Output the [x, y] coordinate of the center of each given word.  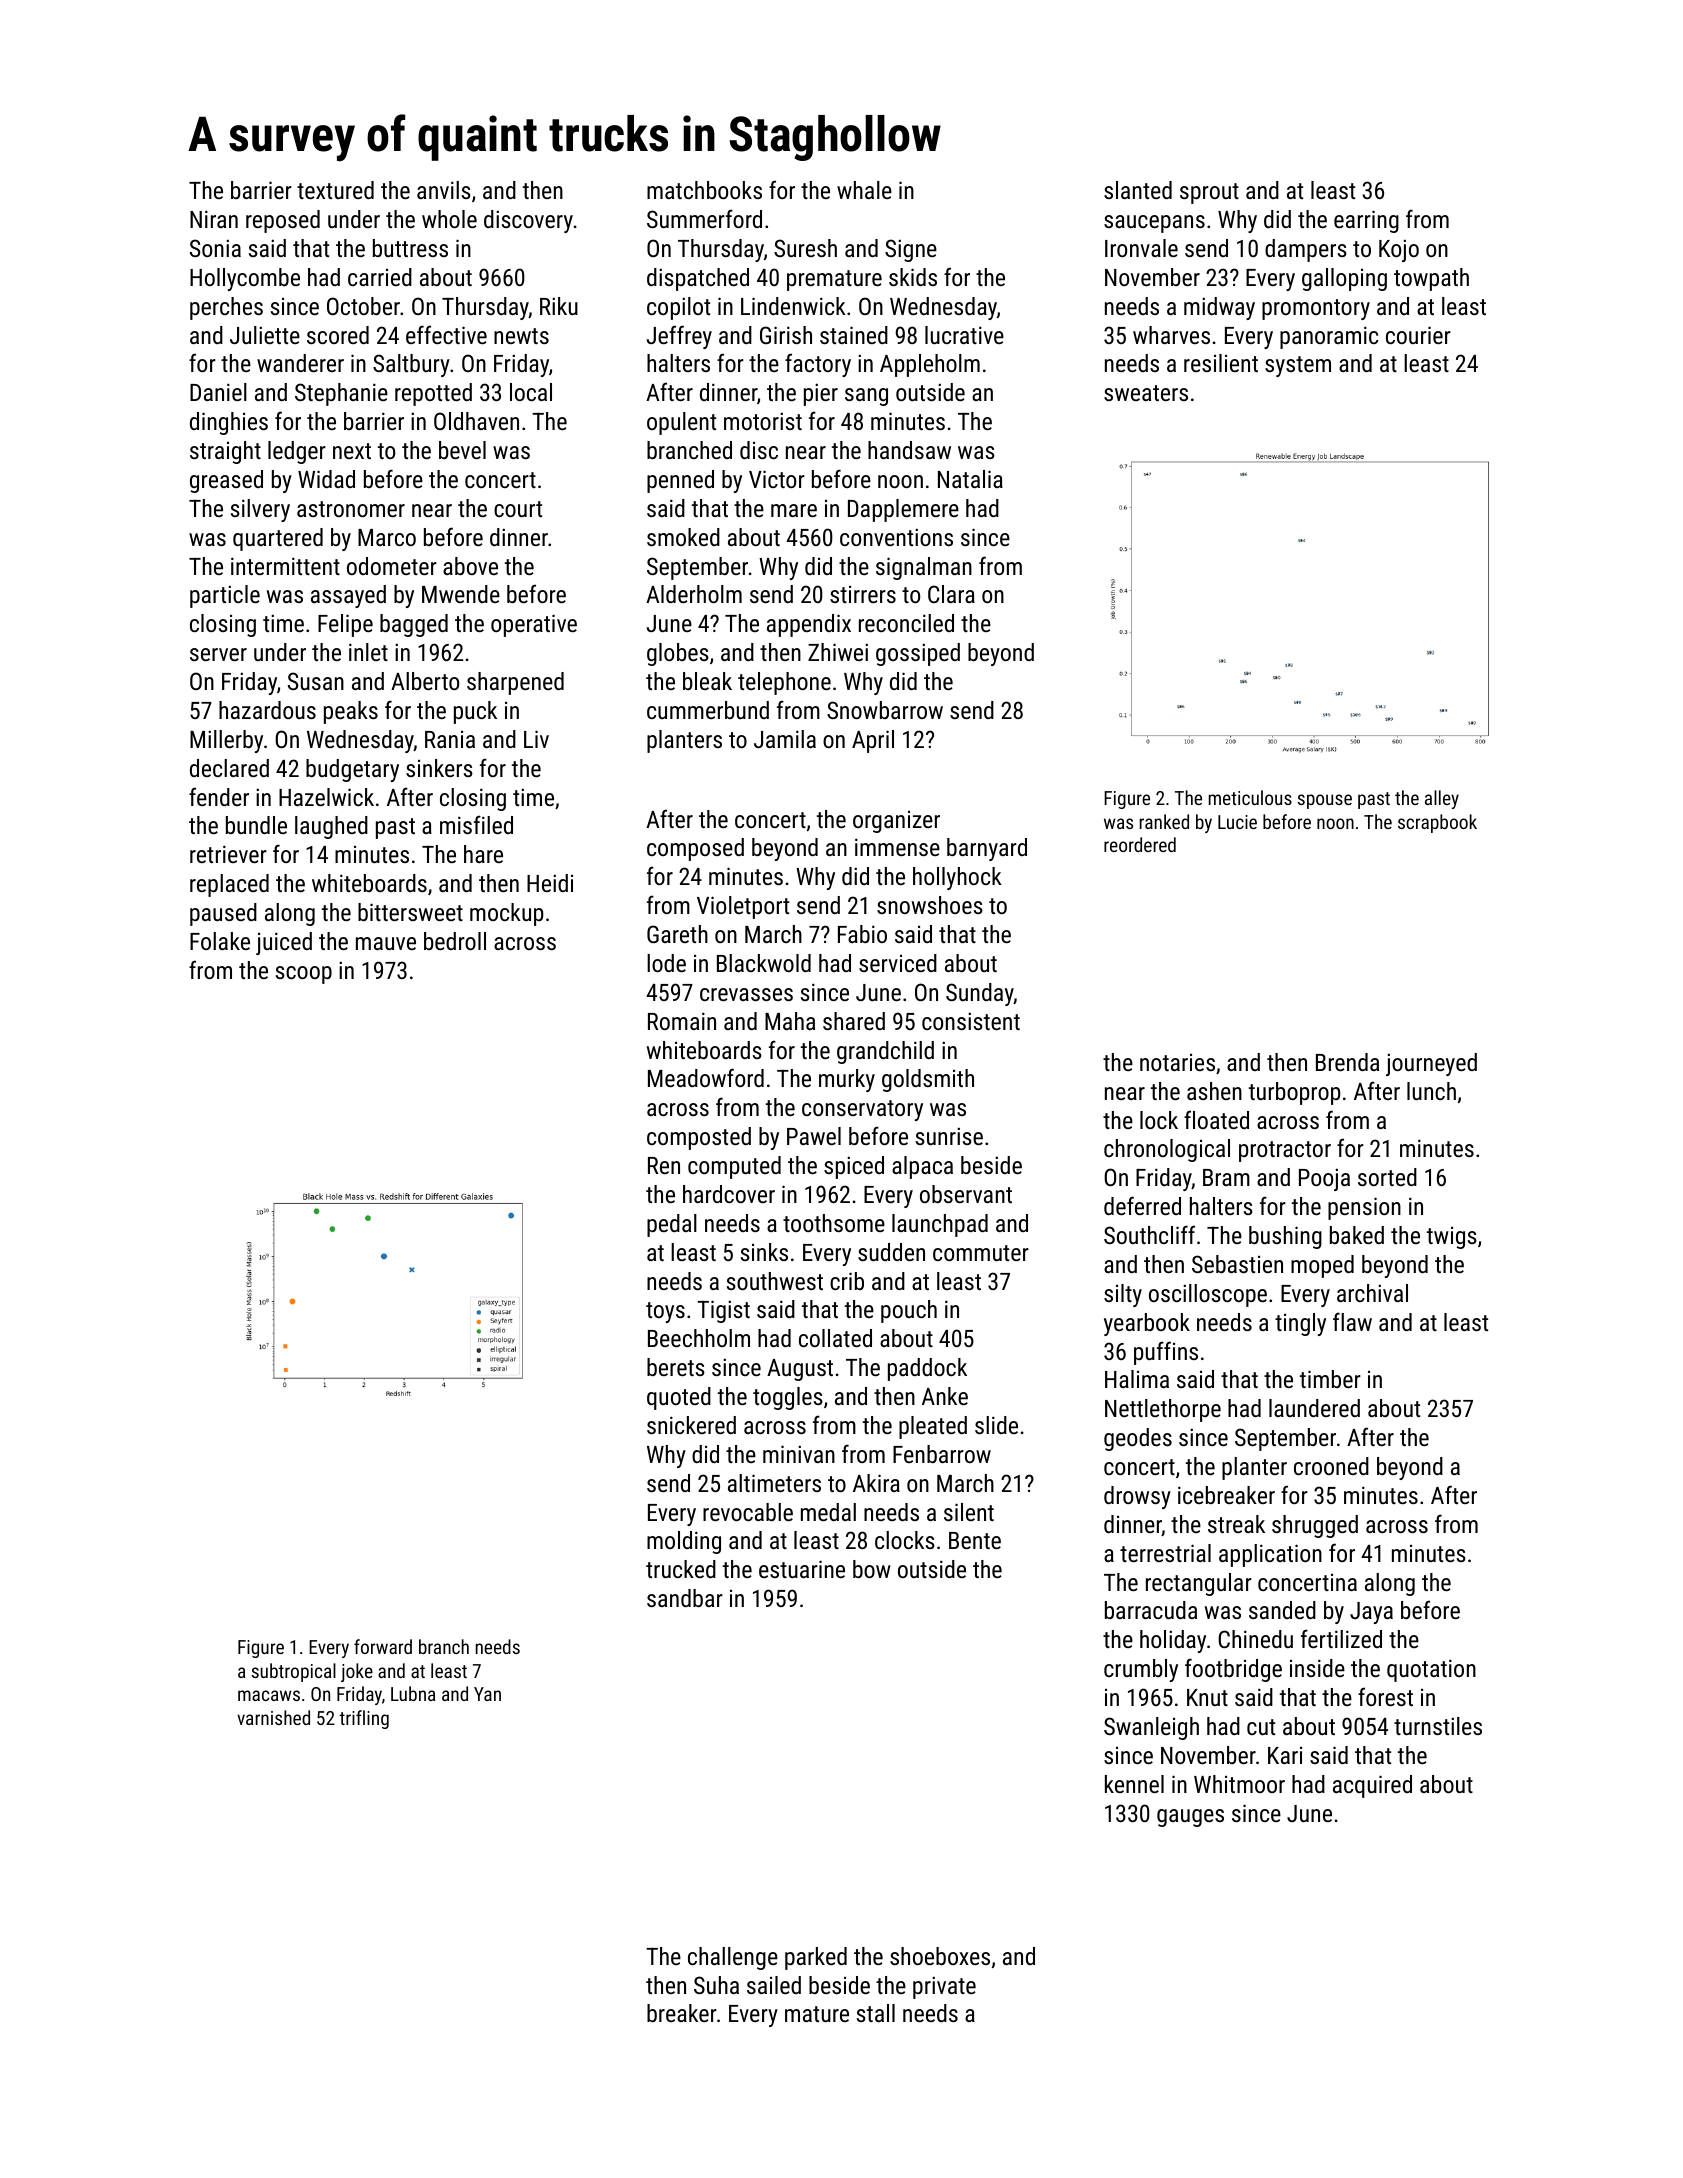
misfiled [476, 824]
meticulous [1250, 797]
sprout [1209, 193]
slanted [1138, 190]
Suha [716, 1985]
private [944, 1987]
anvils [444, 190]
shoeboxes [940, 1956]
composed [695, 849]
